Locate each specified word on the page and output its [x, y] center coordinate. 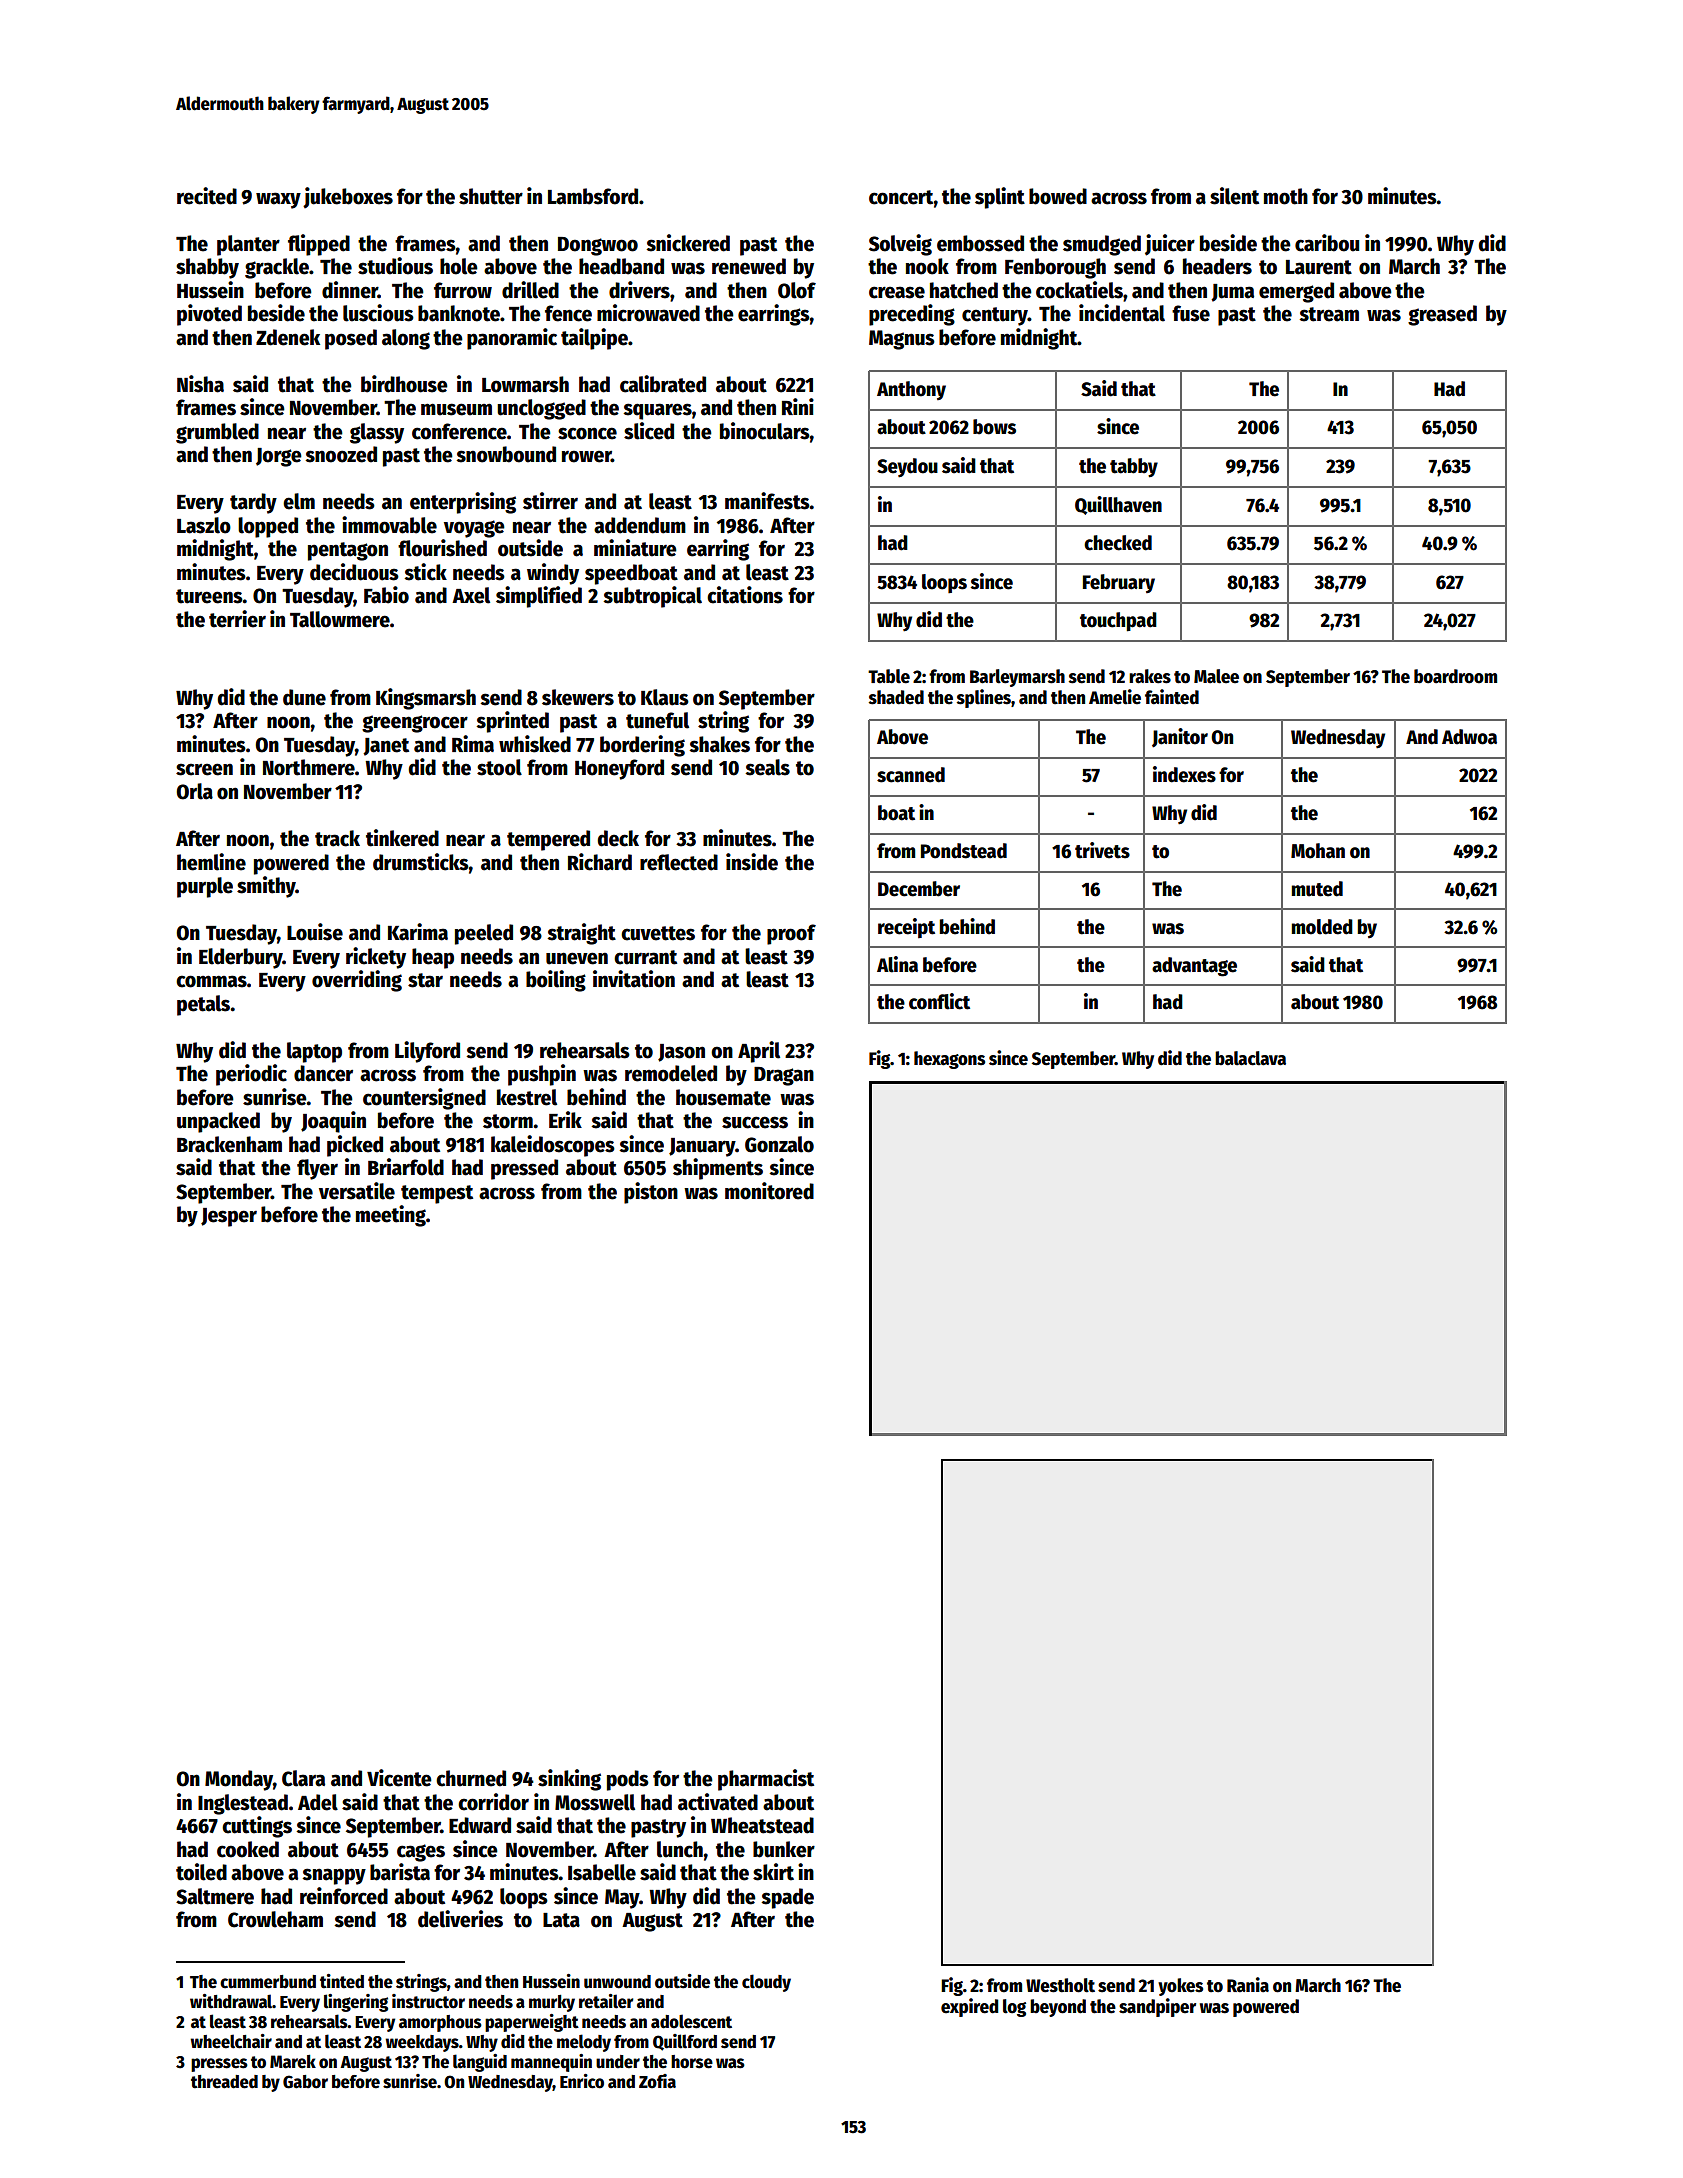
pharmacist [766, 1780]
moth [1286, 196]
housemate [723, 1097]
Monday [239, 1780]
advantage [1194, 967]
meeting [391, 1216]
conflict [939, 1001]
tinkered [402, 838]
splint [1000, 198]
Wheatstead [762, 1825]
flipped [319, 245]
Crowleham [275, 1919]
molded [1322, 927]
